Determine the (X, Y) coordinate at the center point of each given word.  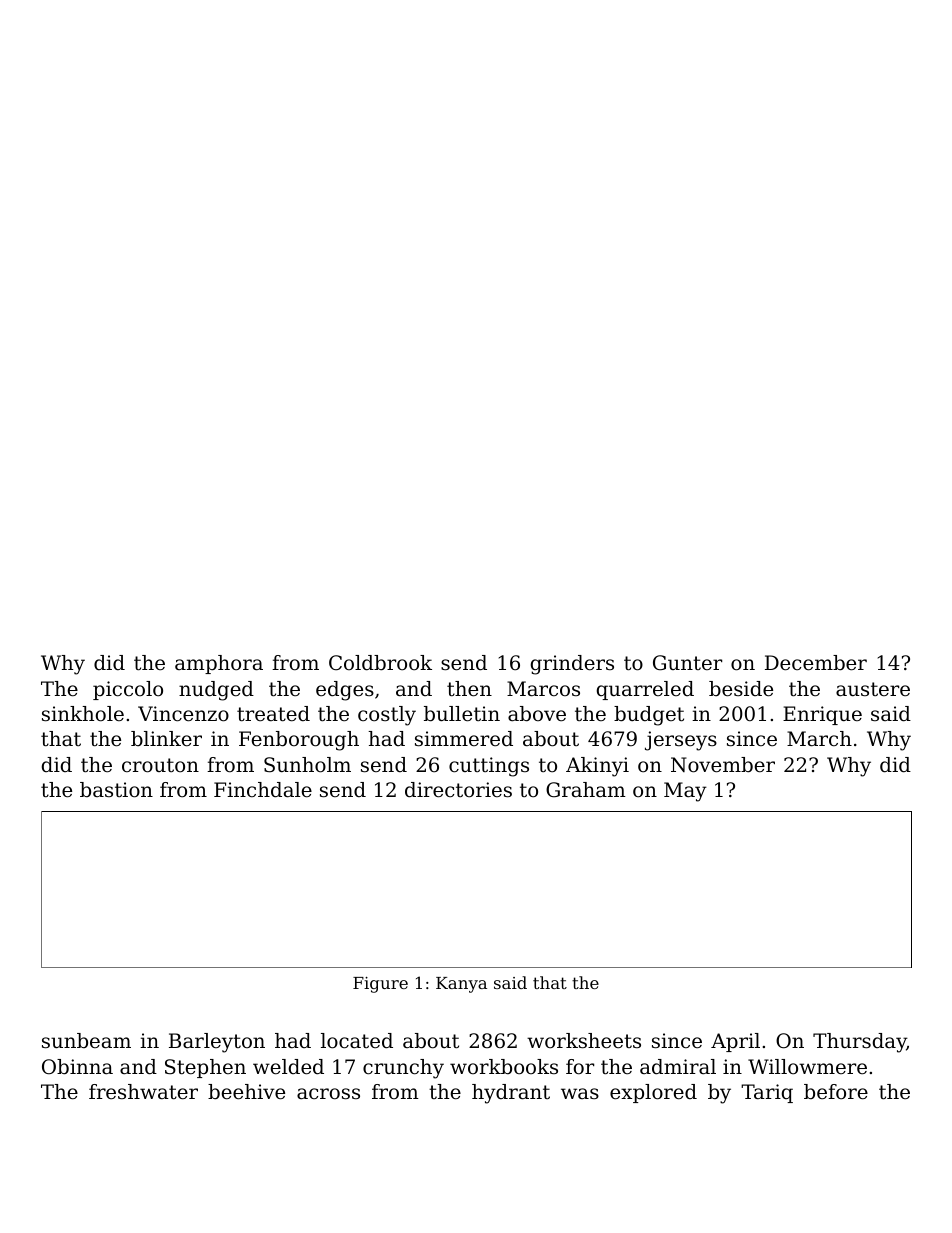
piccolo (128, 690)
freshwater (143, 1092)
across (328, 1094)
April (735, 1042)
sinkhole (83, 714)
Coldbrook (380, 663)
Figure (380, 985)
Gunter (687, 663)
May (685, 792)
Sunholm (307, 765)
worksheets (584, 1041)
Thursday (860, 1043)
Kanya (461, 985)
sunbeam (86, 1041)
